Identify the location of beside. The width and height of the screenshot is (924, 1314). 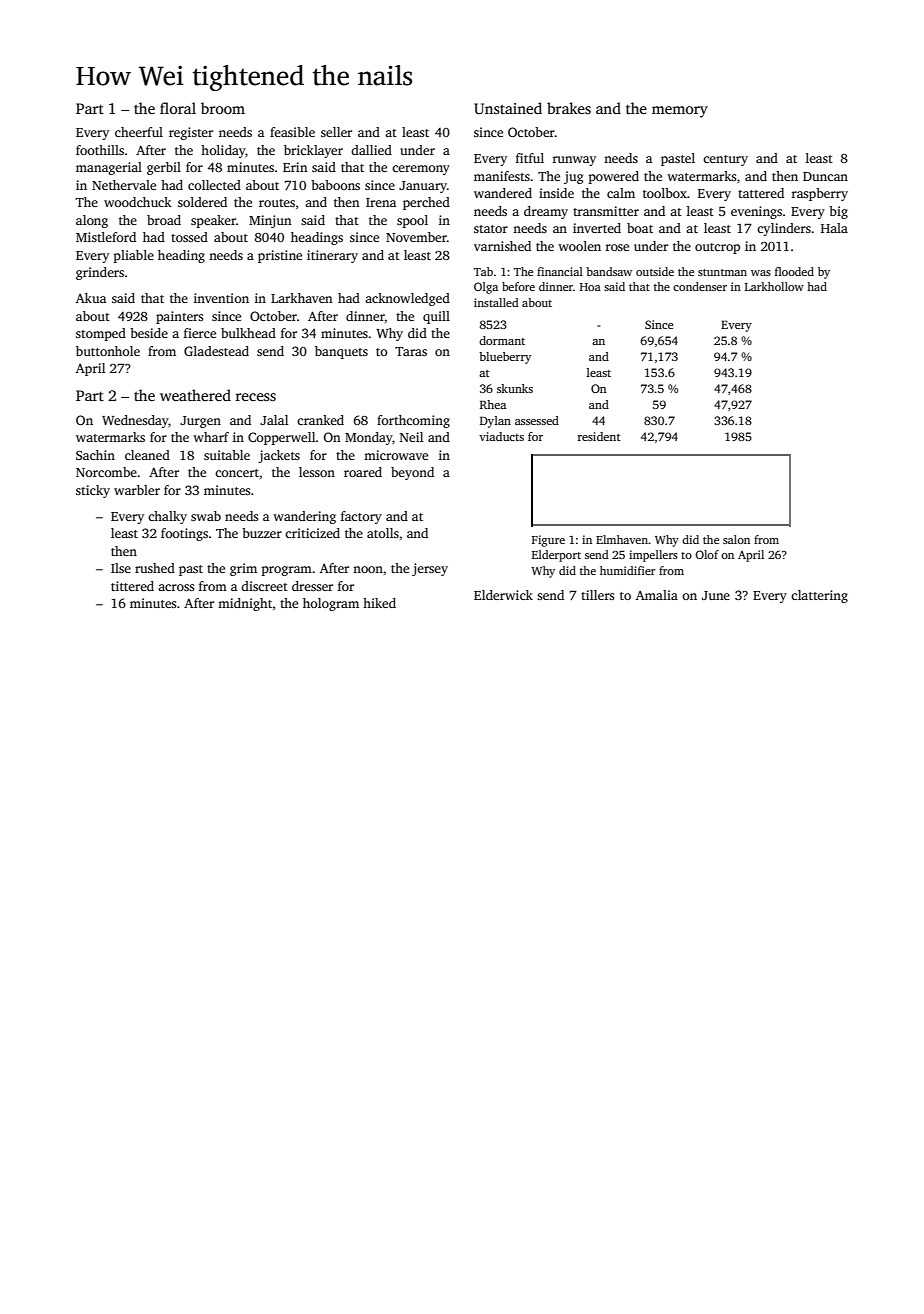
(149, 333).
